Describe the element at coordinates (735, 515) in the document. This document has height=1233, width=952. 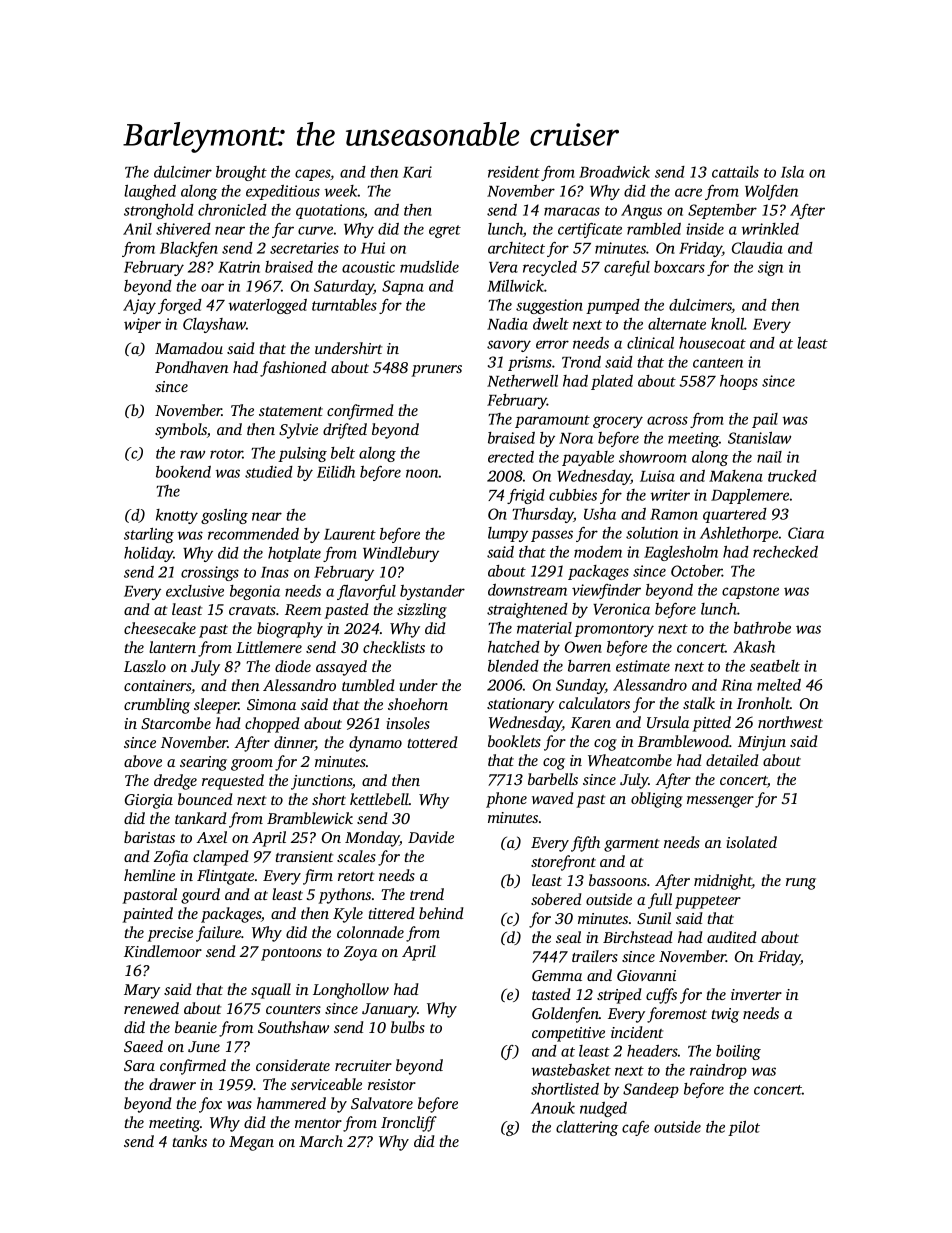
I see `quartered` at that location.
